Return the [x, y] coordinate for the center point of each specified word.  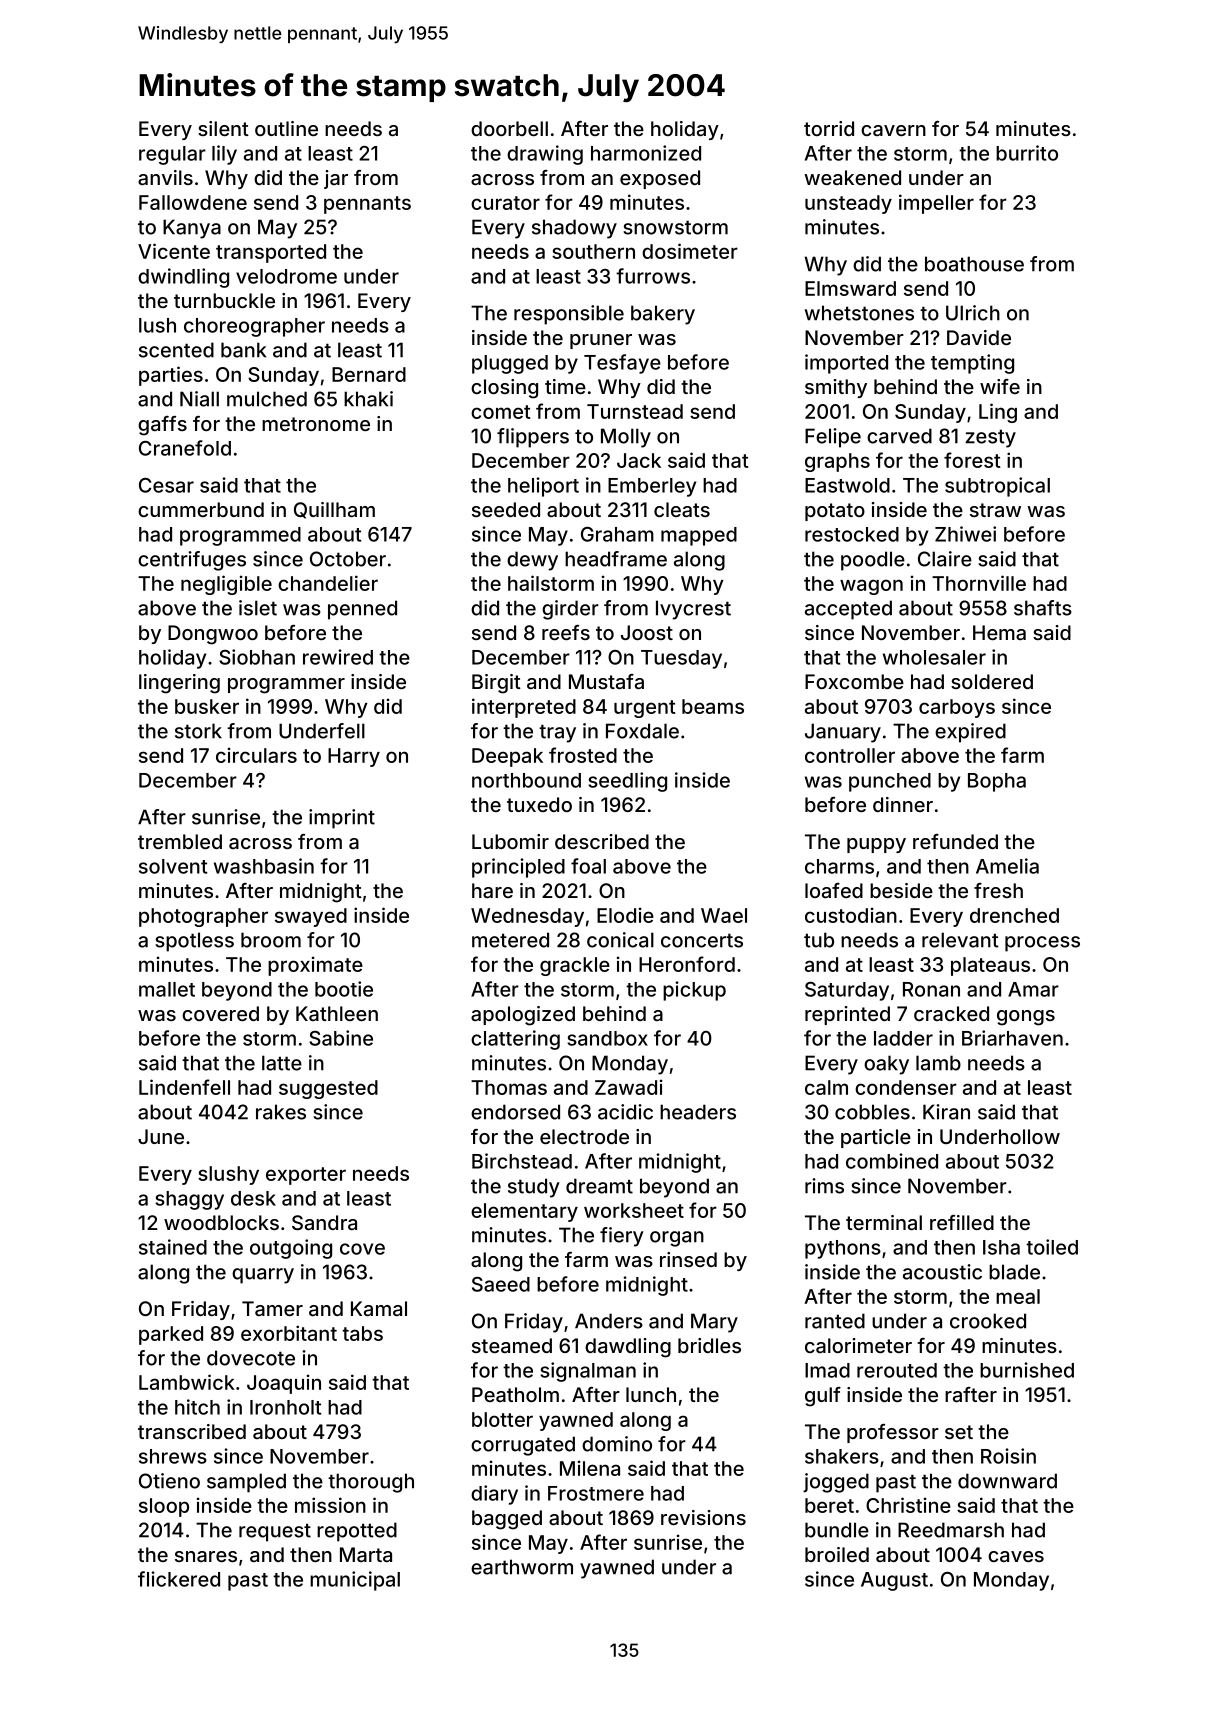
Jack [639, 460]
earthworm [522, 1567]
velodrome [286, 276]
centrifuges [192, 561]
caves [1016, 1556]
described [602, 841]
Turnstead [635, 411]
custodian [851, 915]
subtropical [997, 487]
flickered [179, 1579]
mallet [167, 989]
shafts [1043, 608]
